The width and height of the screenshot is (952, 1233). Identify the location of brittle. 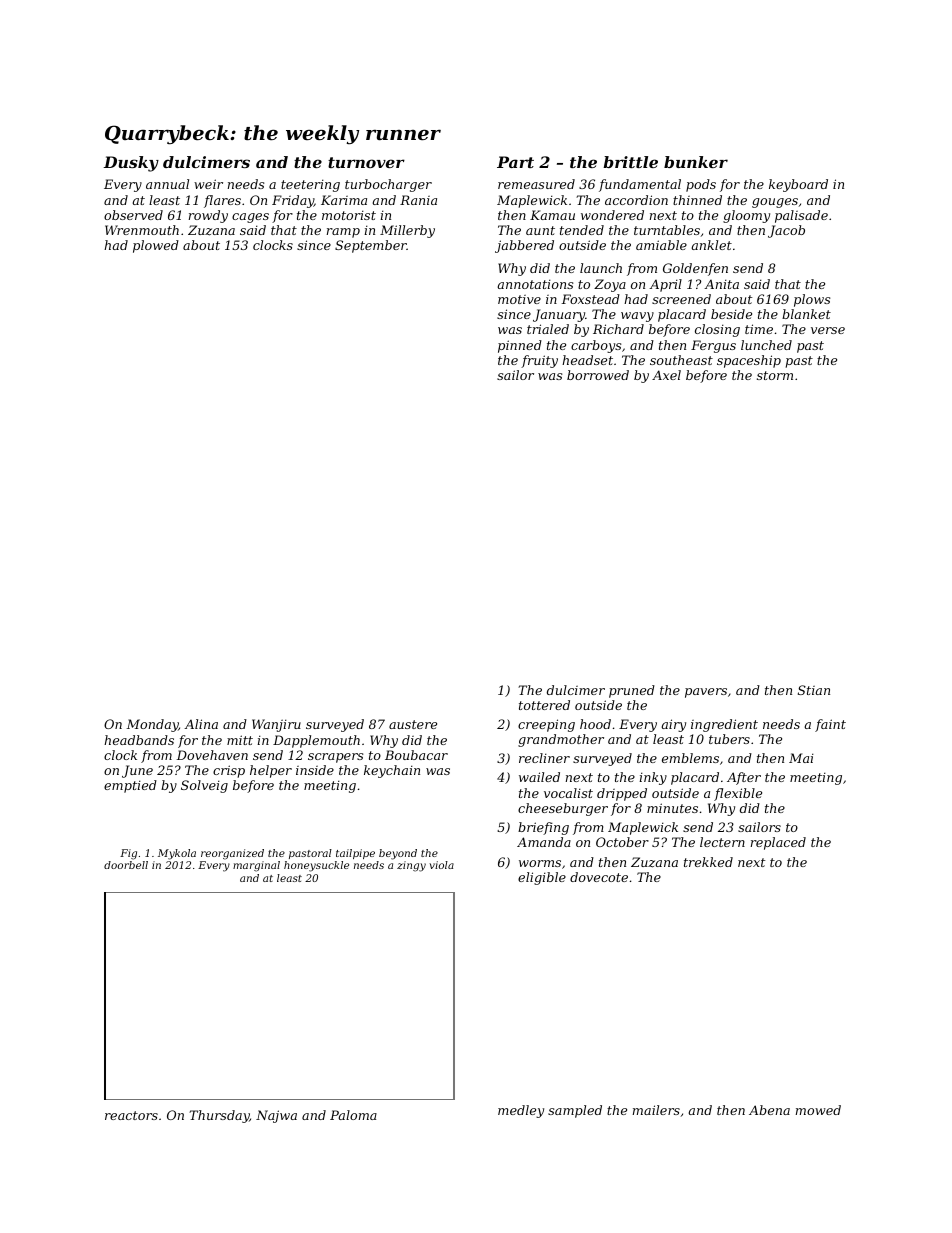
(630, 162).
